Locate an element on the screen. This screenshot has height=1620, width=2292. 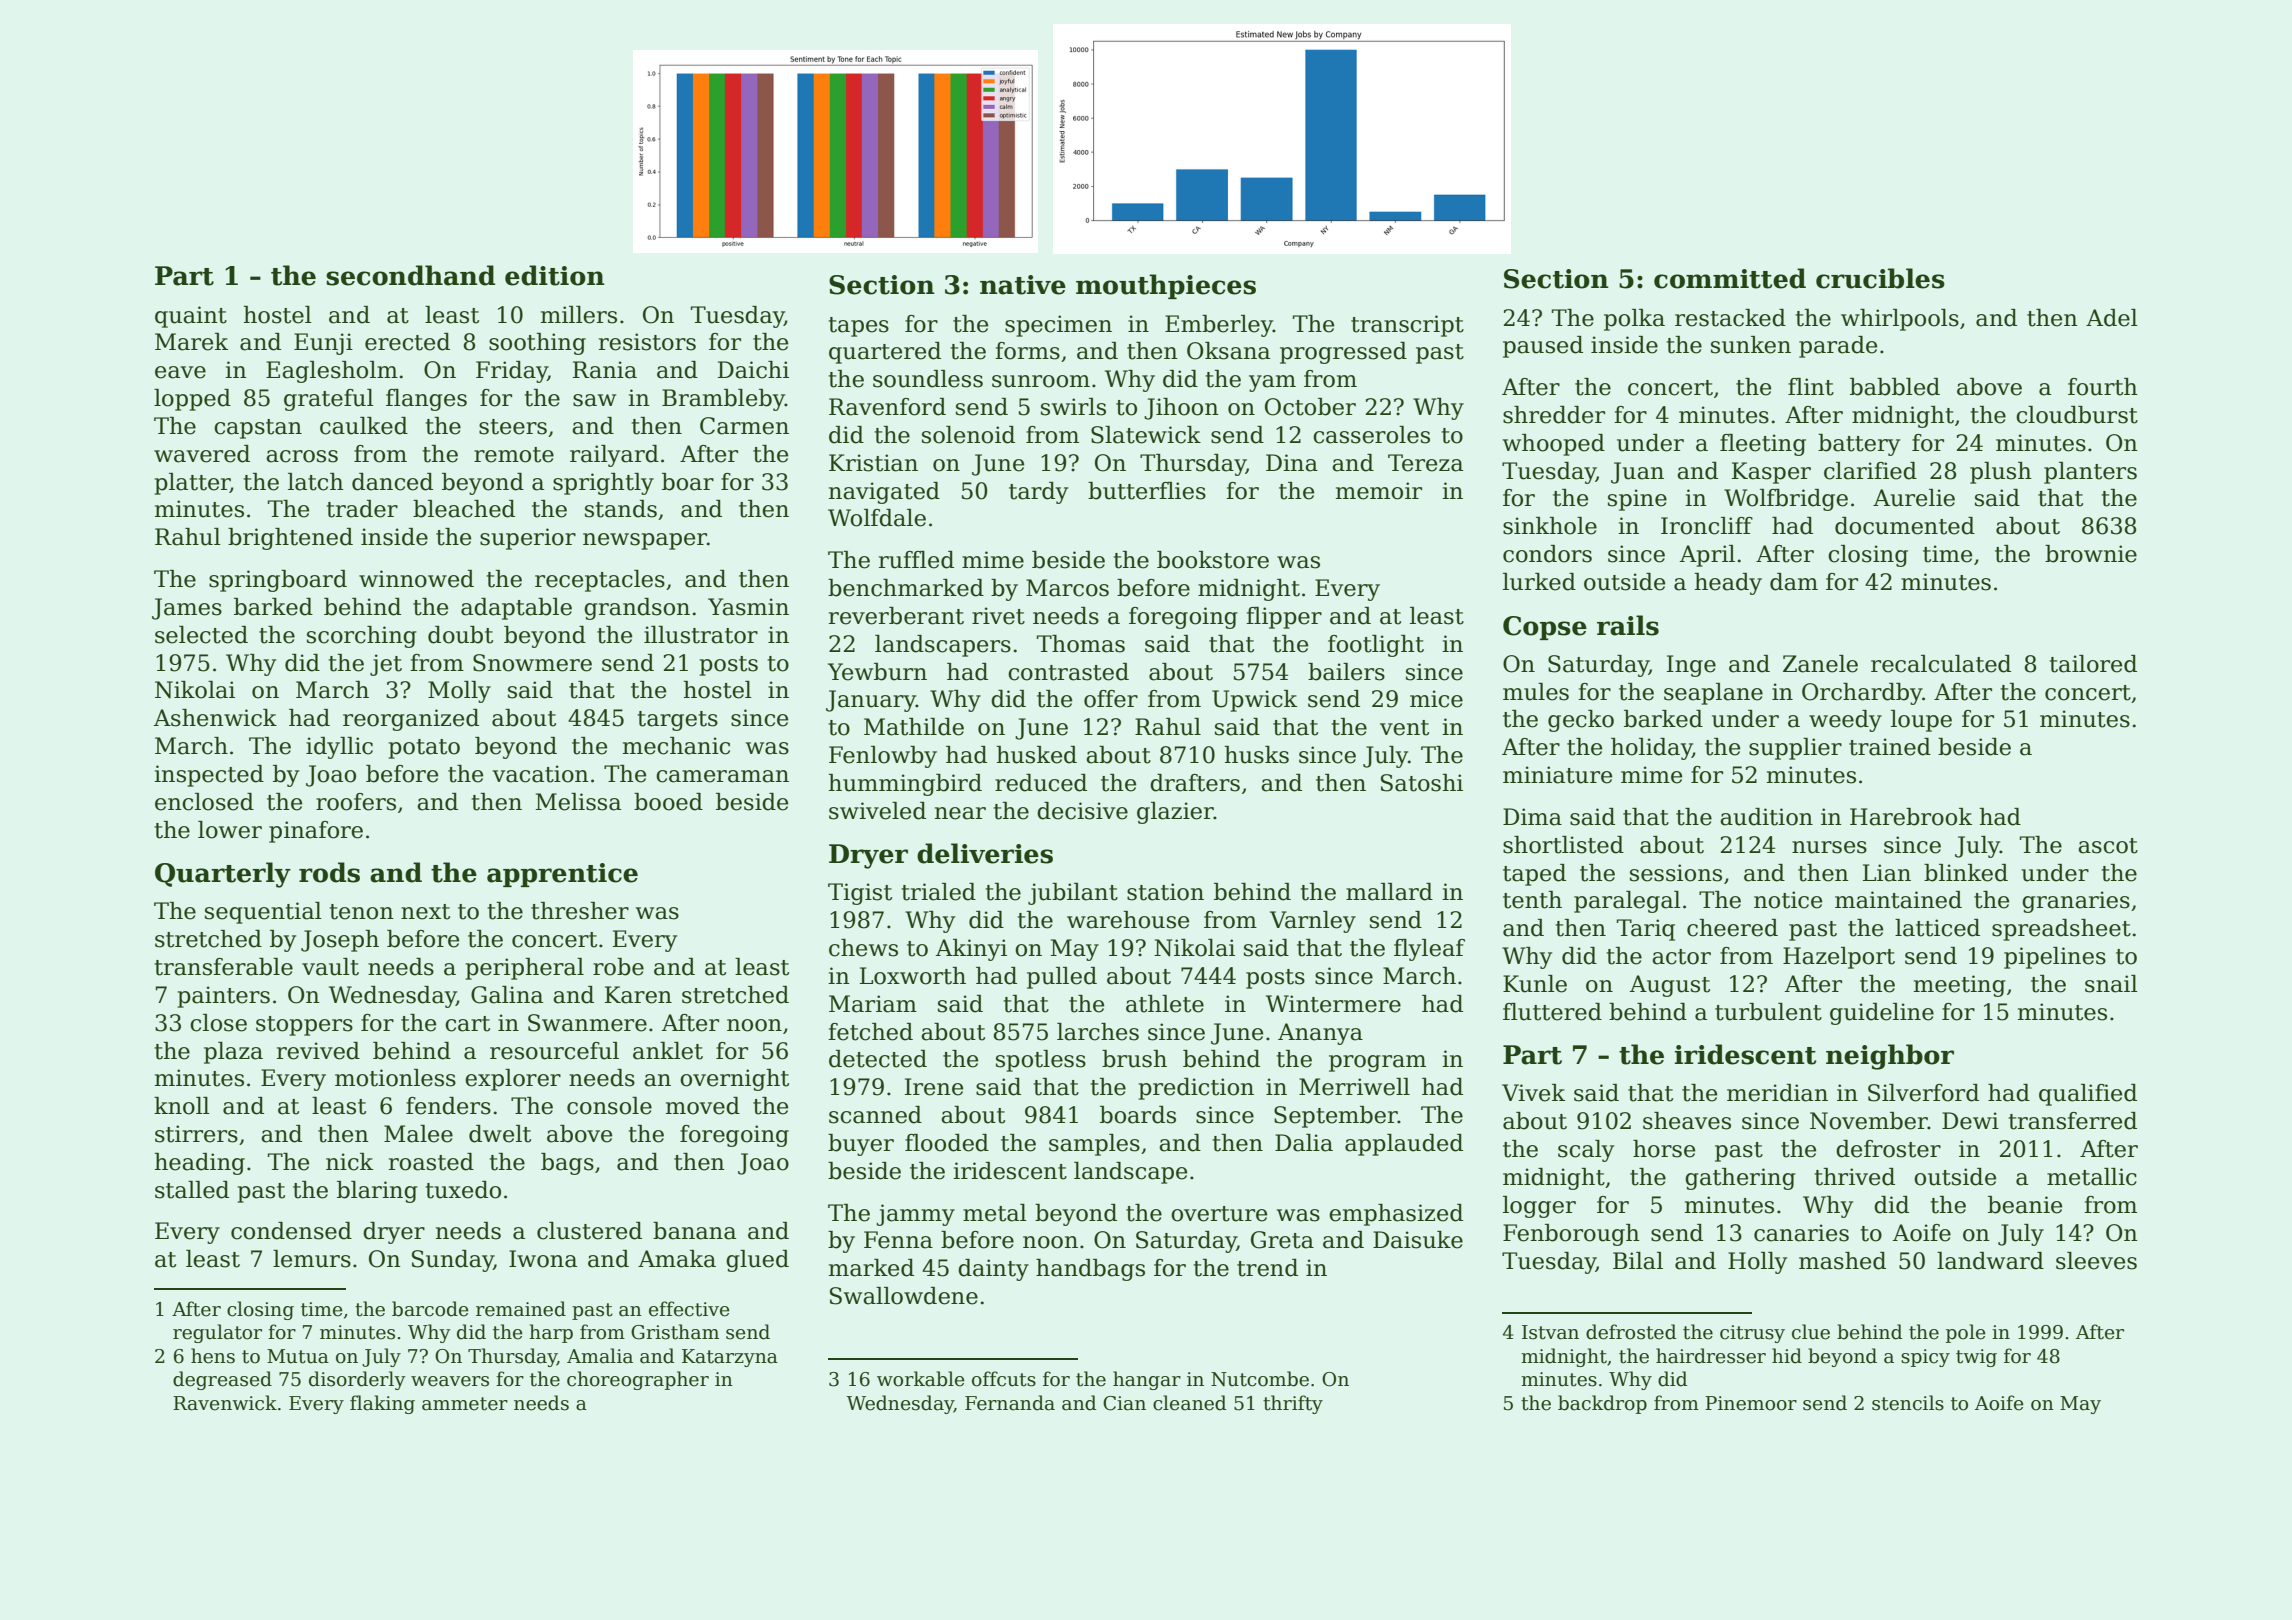
hens is located at coordinates (213, 1356).
